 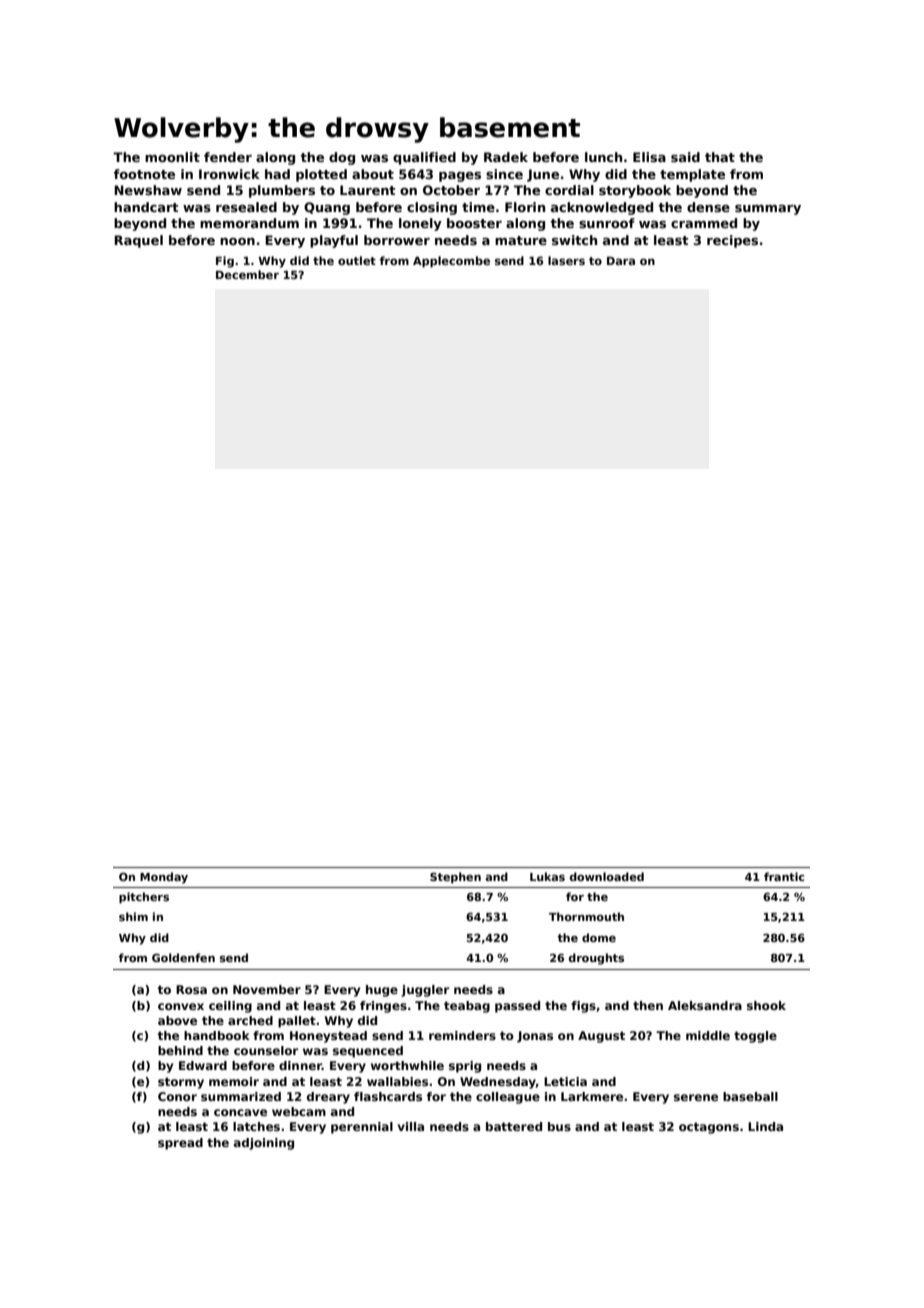 I want to click on Lukas, so click(x=547, y=876).
